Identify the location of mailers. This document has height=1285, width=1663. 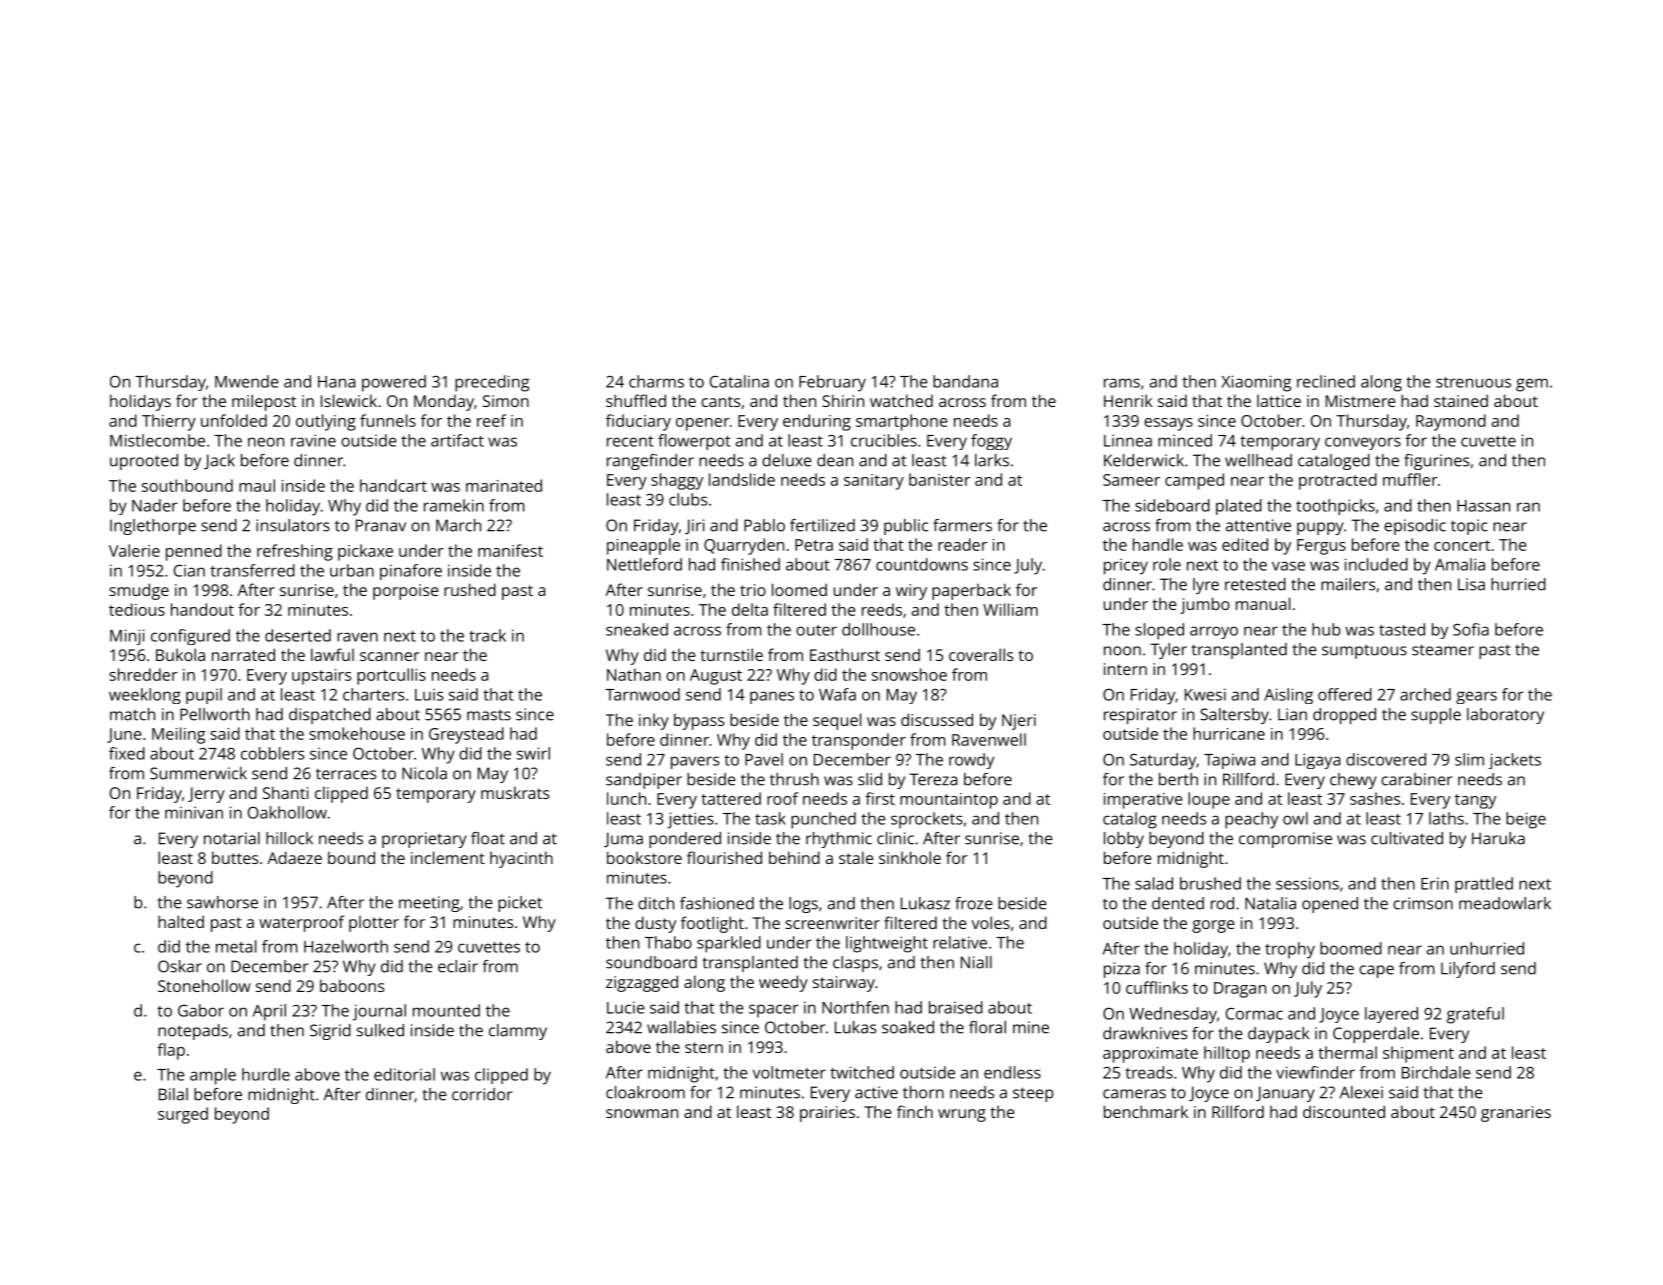
(1348, 584).
